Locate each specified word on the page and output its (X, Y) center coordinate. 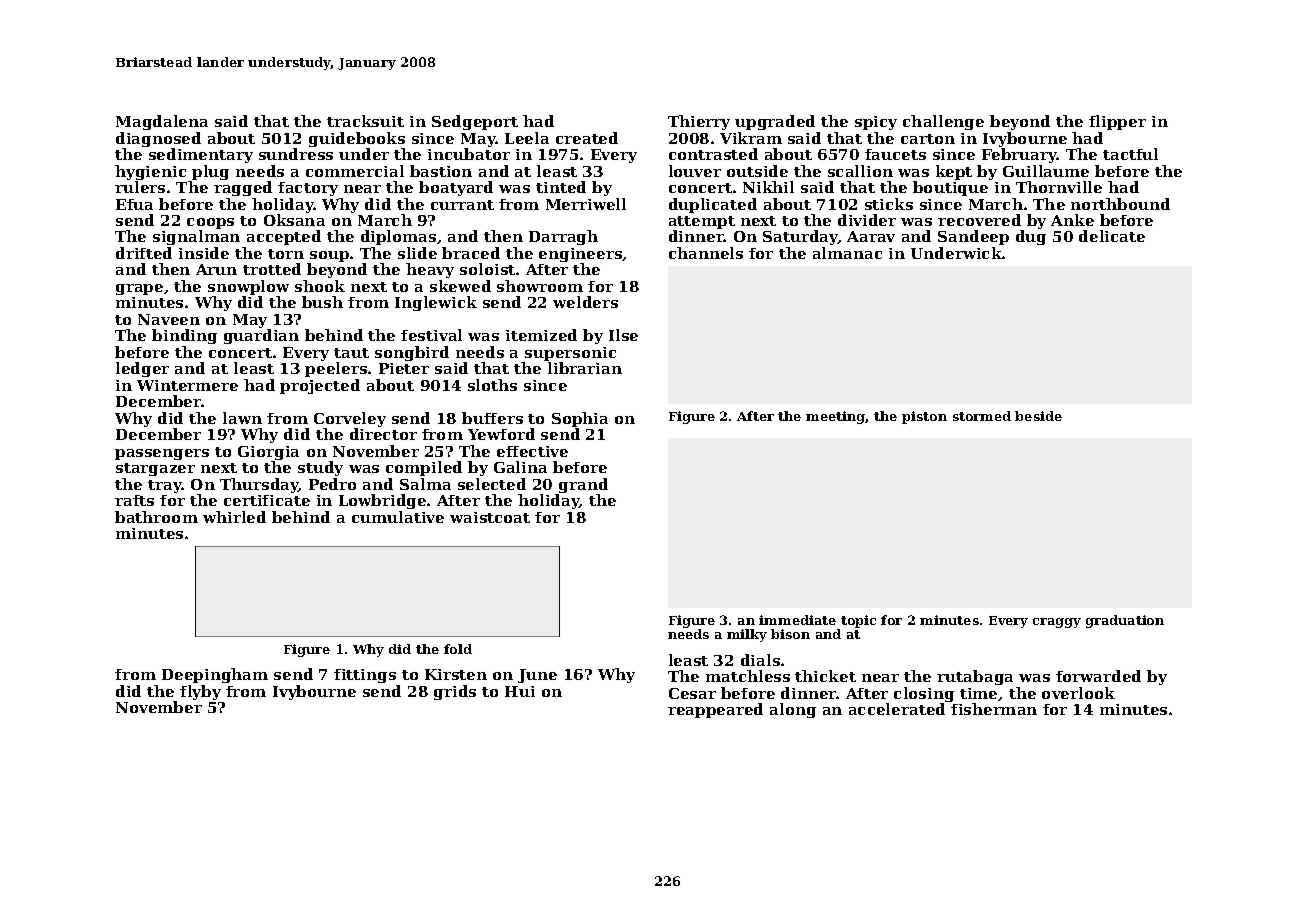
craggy (1057, 623)
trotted (272, 269)
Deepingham (215, 675)
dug (1031, 238)
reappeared (715, 710)
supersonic (569, 355)
